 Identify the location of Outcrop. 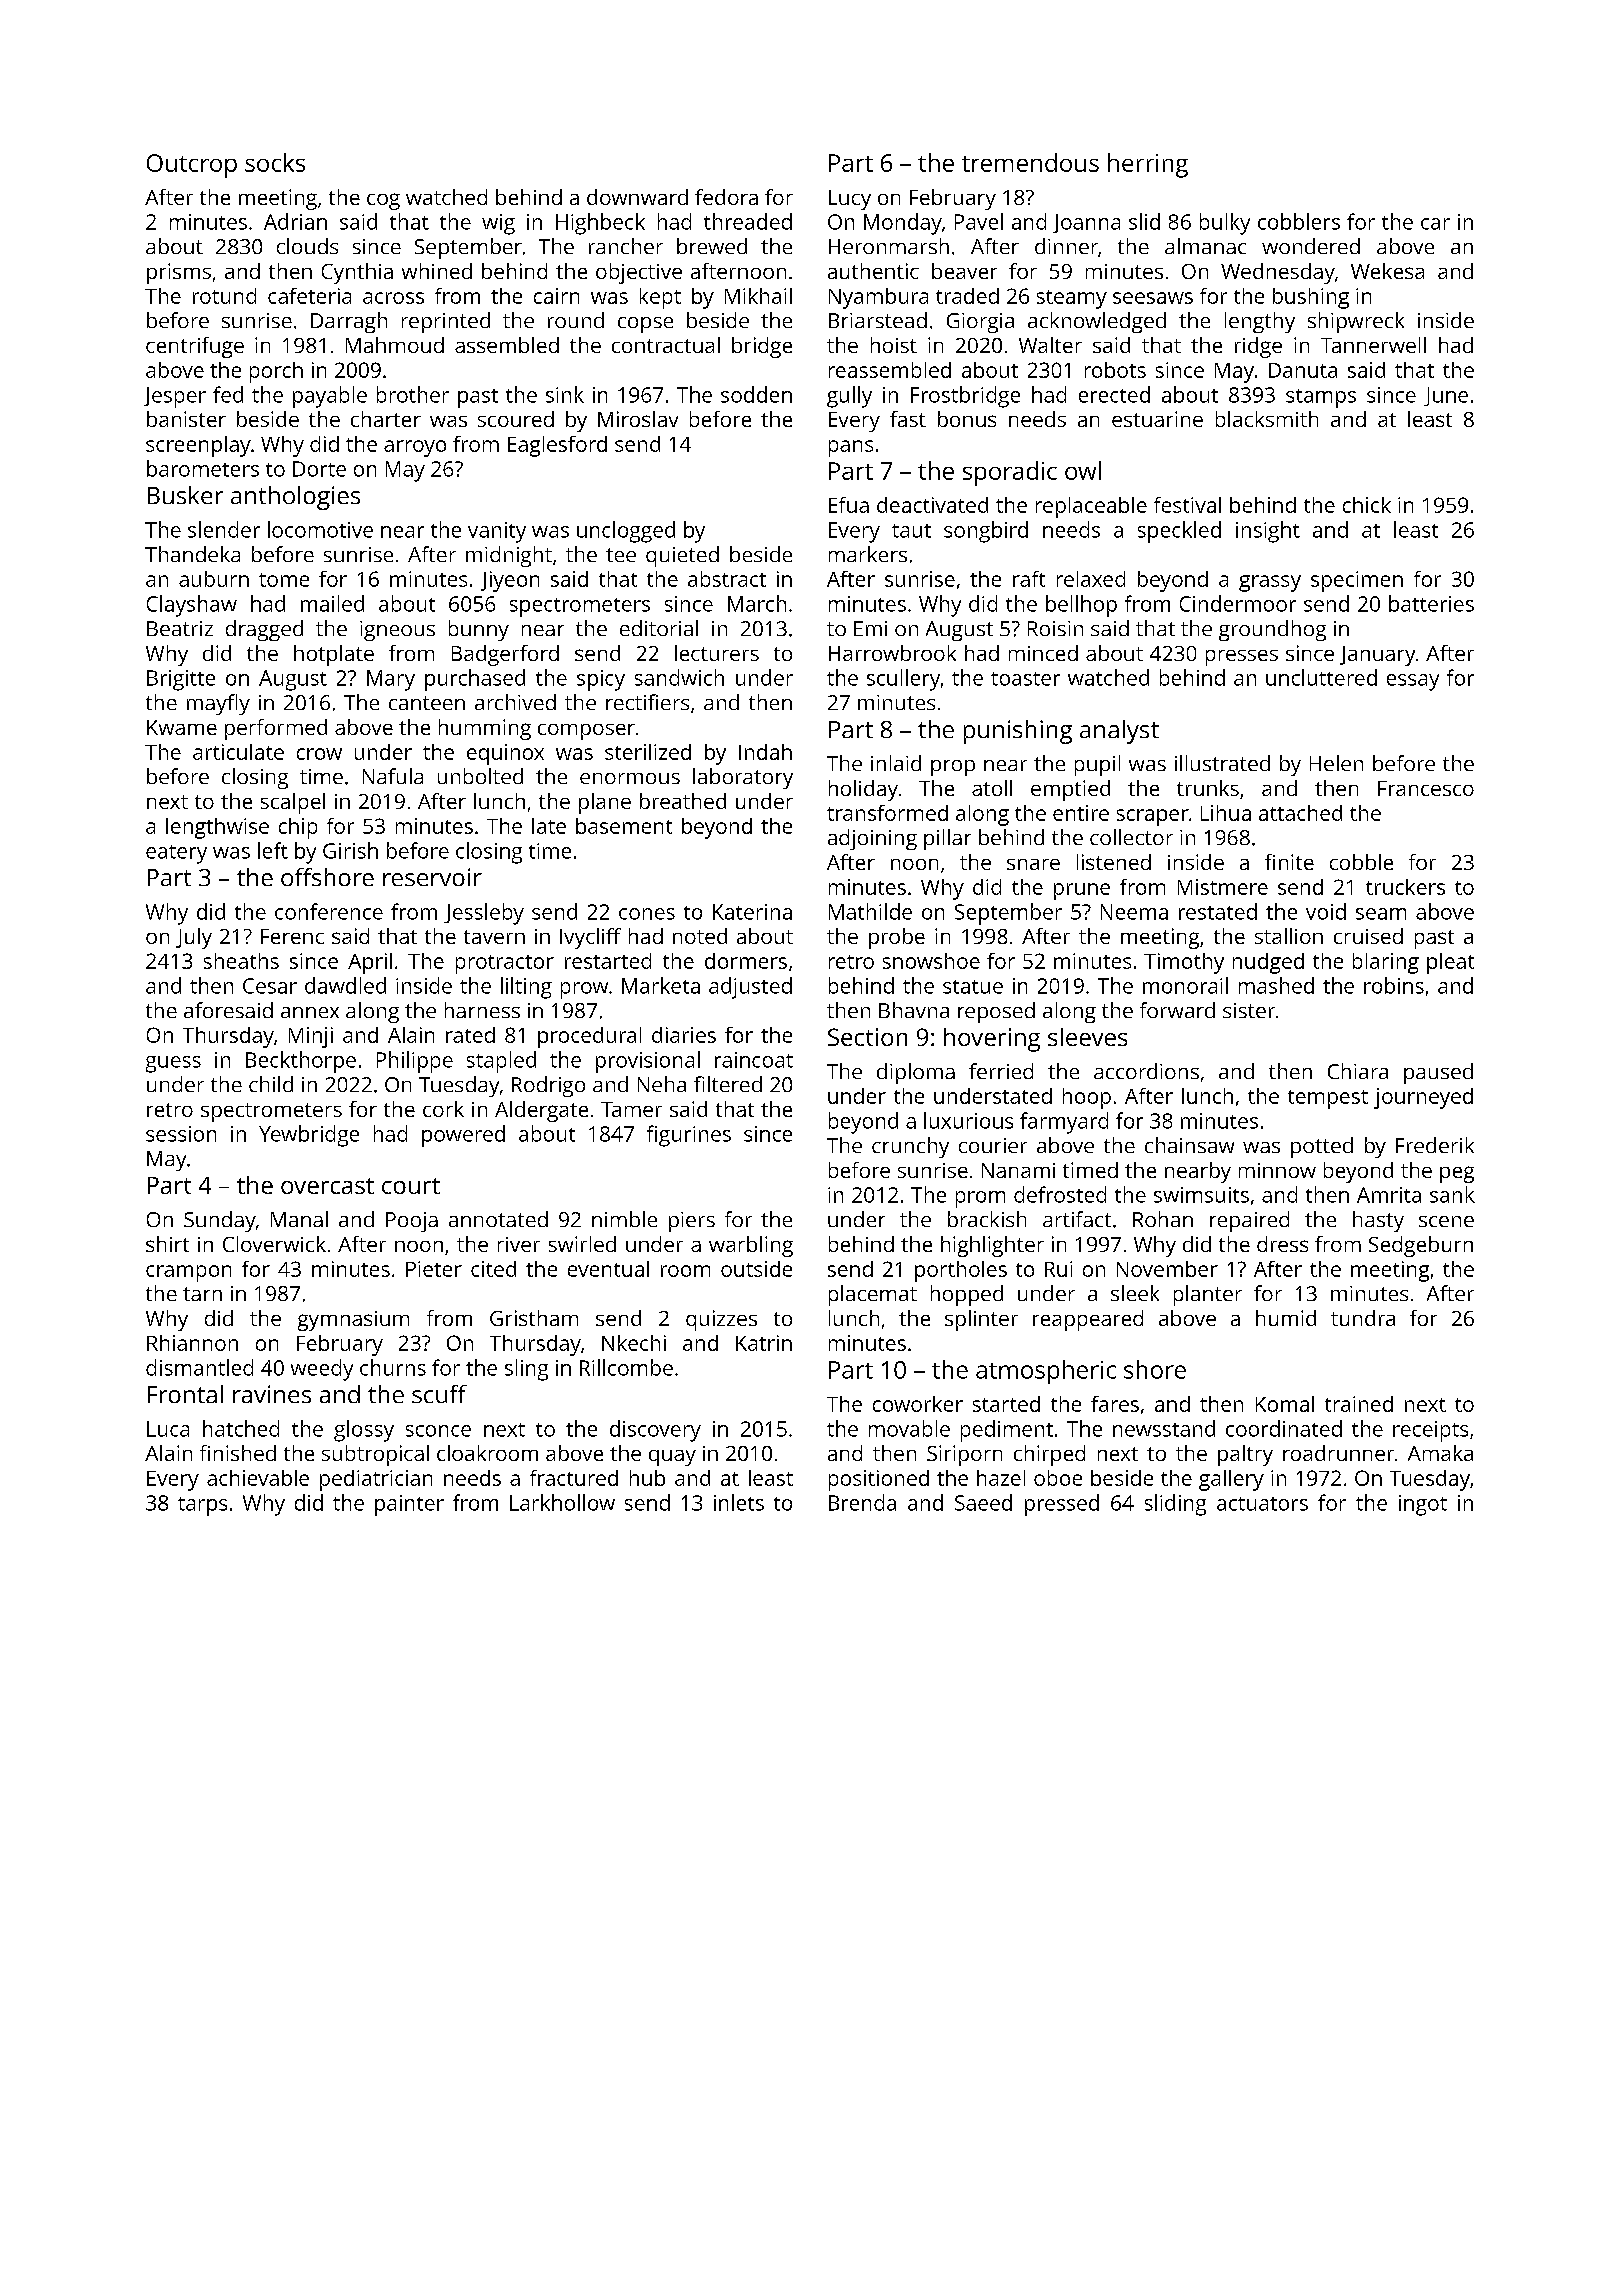
(192, 166).
